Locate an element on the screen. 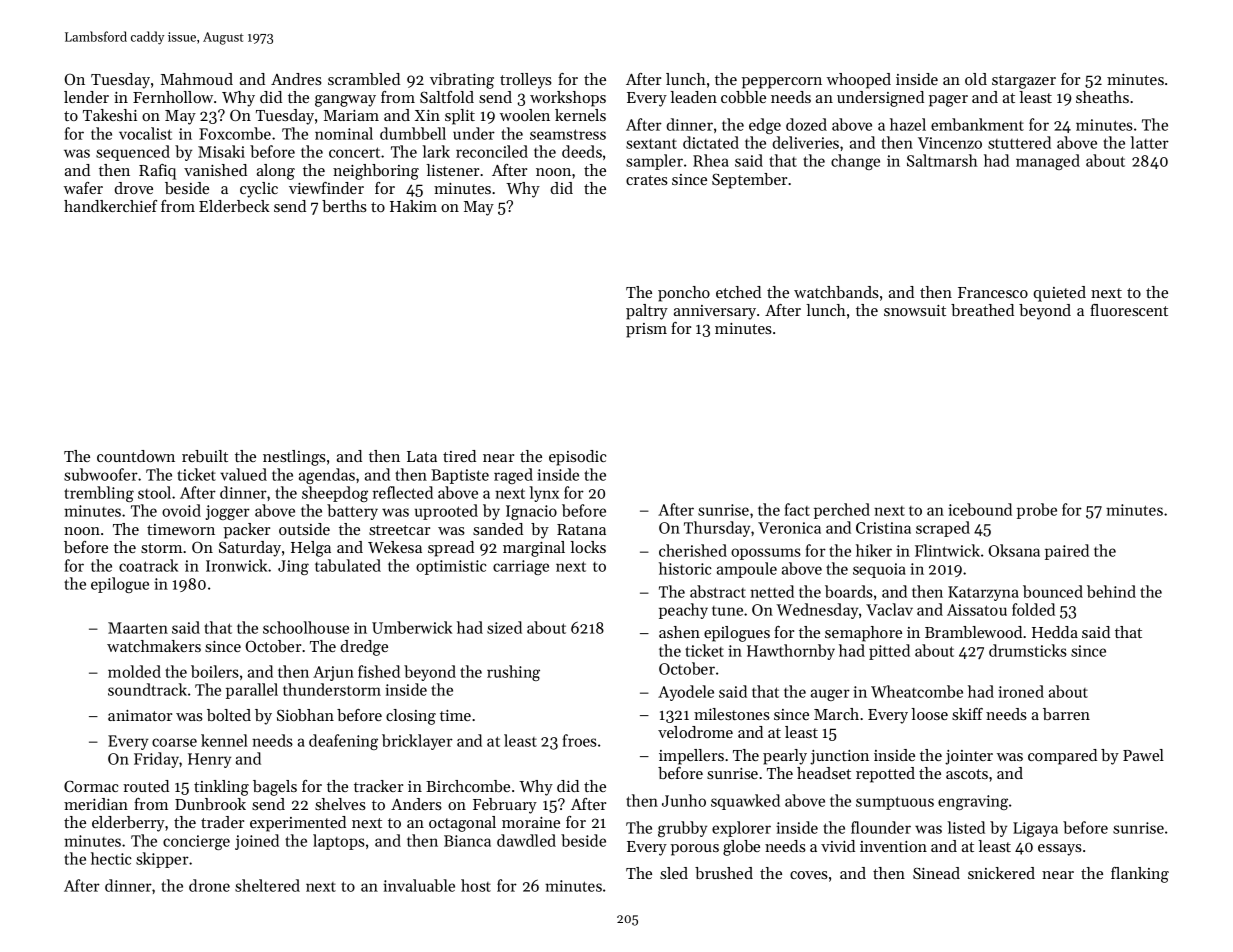  stargazer is located at coordinates (1024, 82).
